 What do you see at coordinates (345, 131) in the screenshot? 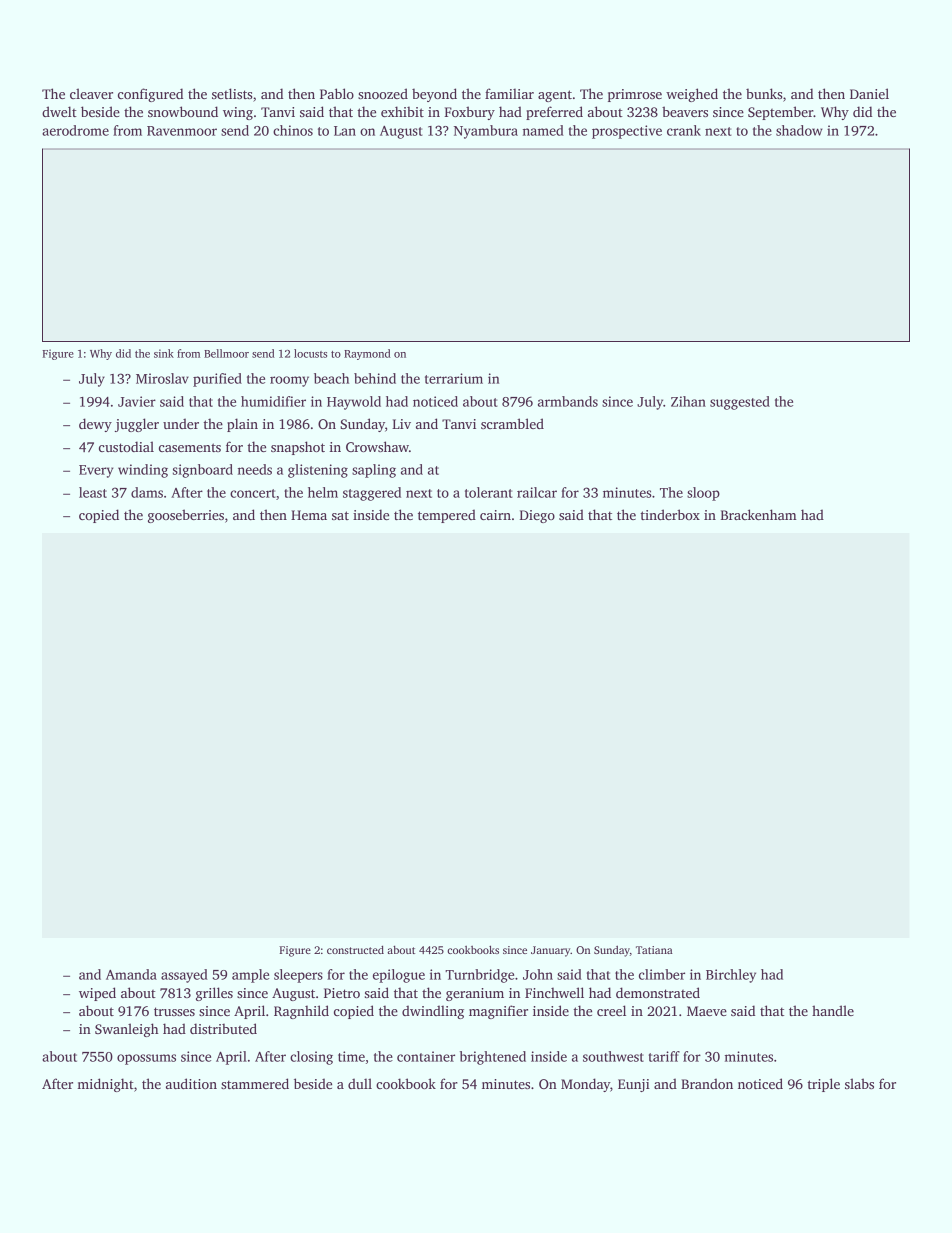
I see `Lan` at bounding box center [345, 131].
